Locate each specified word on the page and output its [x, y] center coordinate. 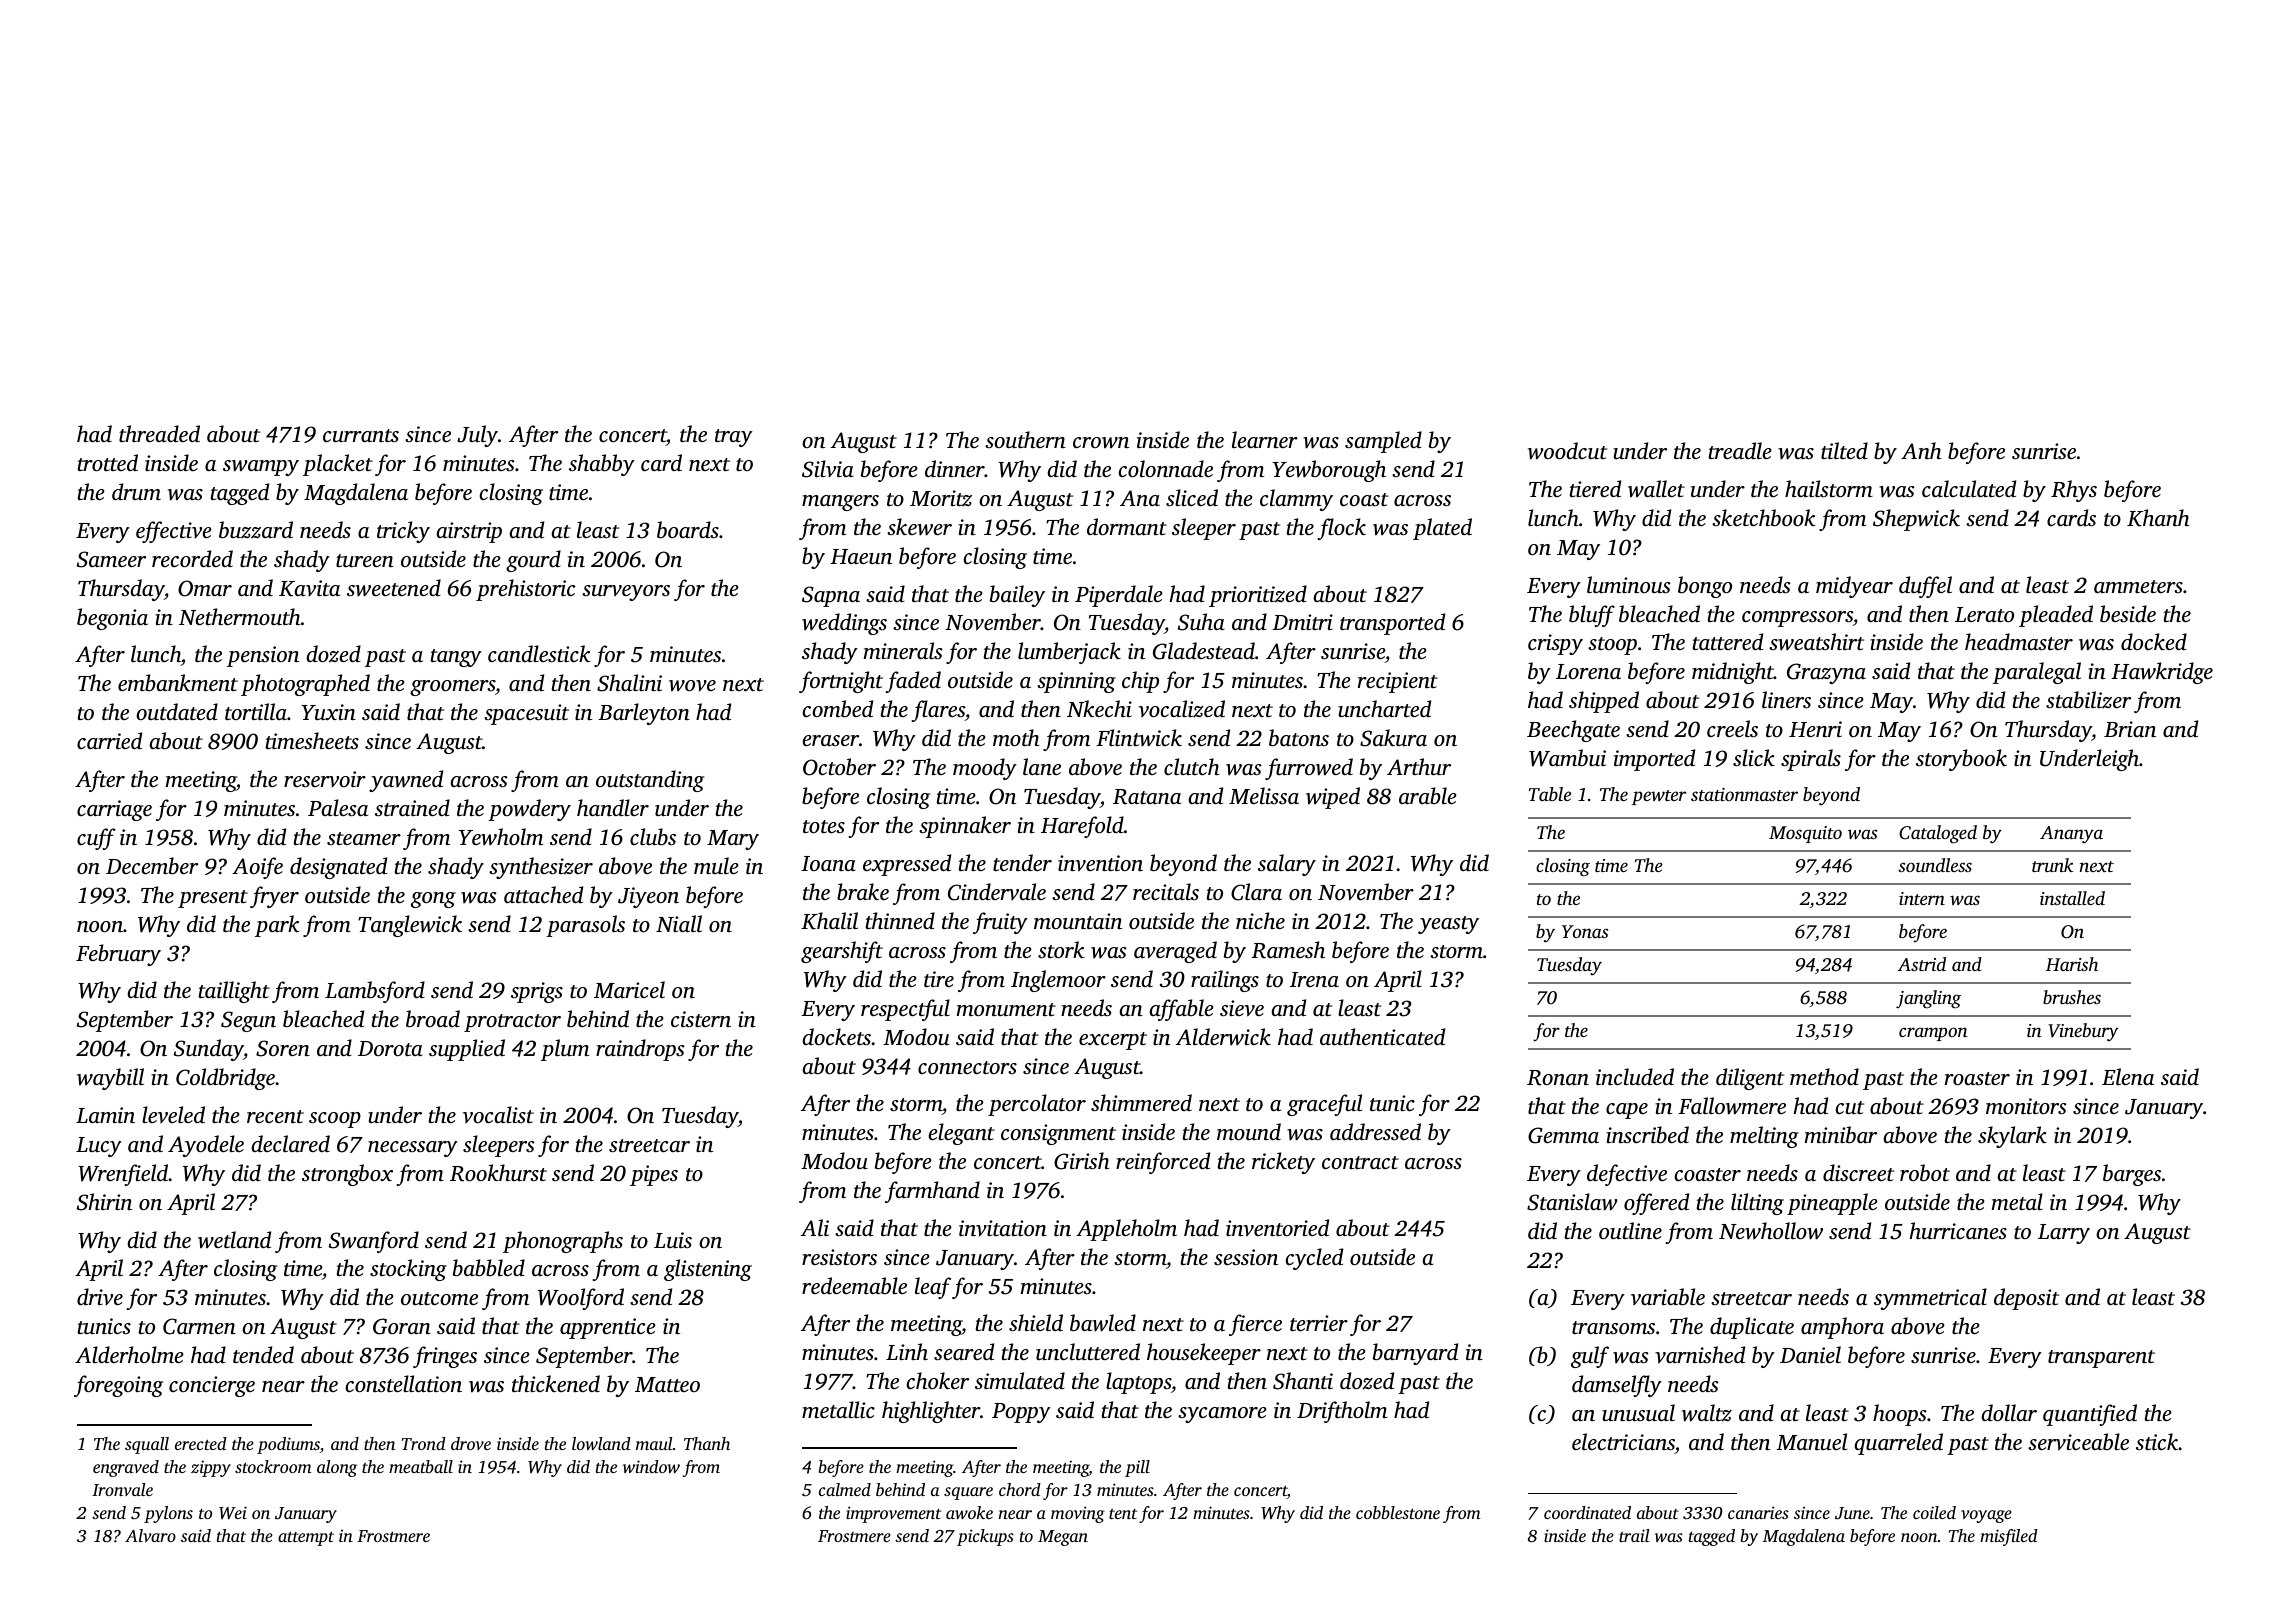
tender [1022, 862]
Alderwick [1223, 1037]
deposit [2026, 1299]
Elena [2128, 1076]
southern [1025, 439]
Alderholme [129, 1354]
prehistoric [525, 590]
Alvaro [150, 1535]
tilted [1844, 450]
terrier [1319, 1323]
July [477, 436]
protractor [512, 1023]
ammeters [2138, 586]
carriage [114, 810]
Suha [1201, 622]
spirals [1811, 760]
